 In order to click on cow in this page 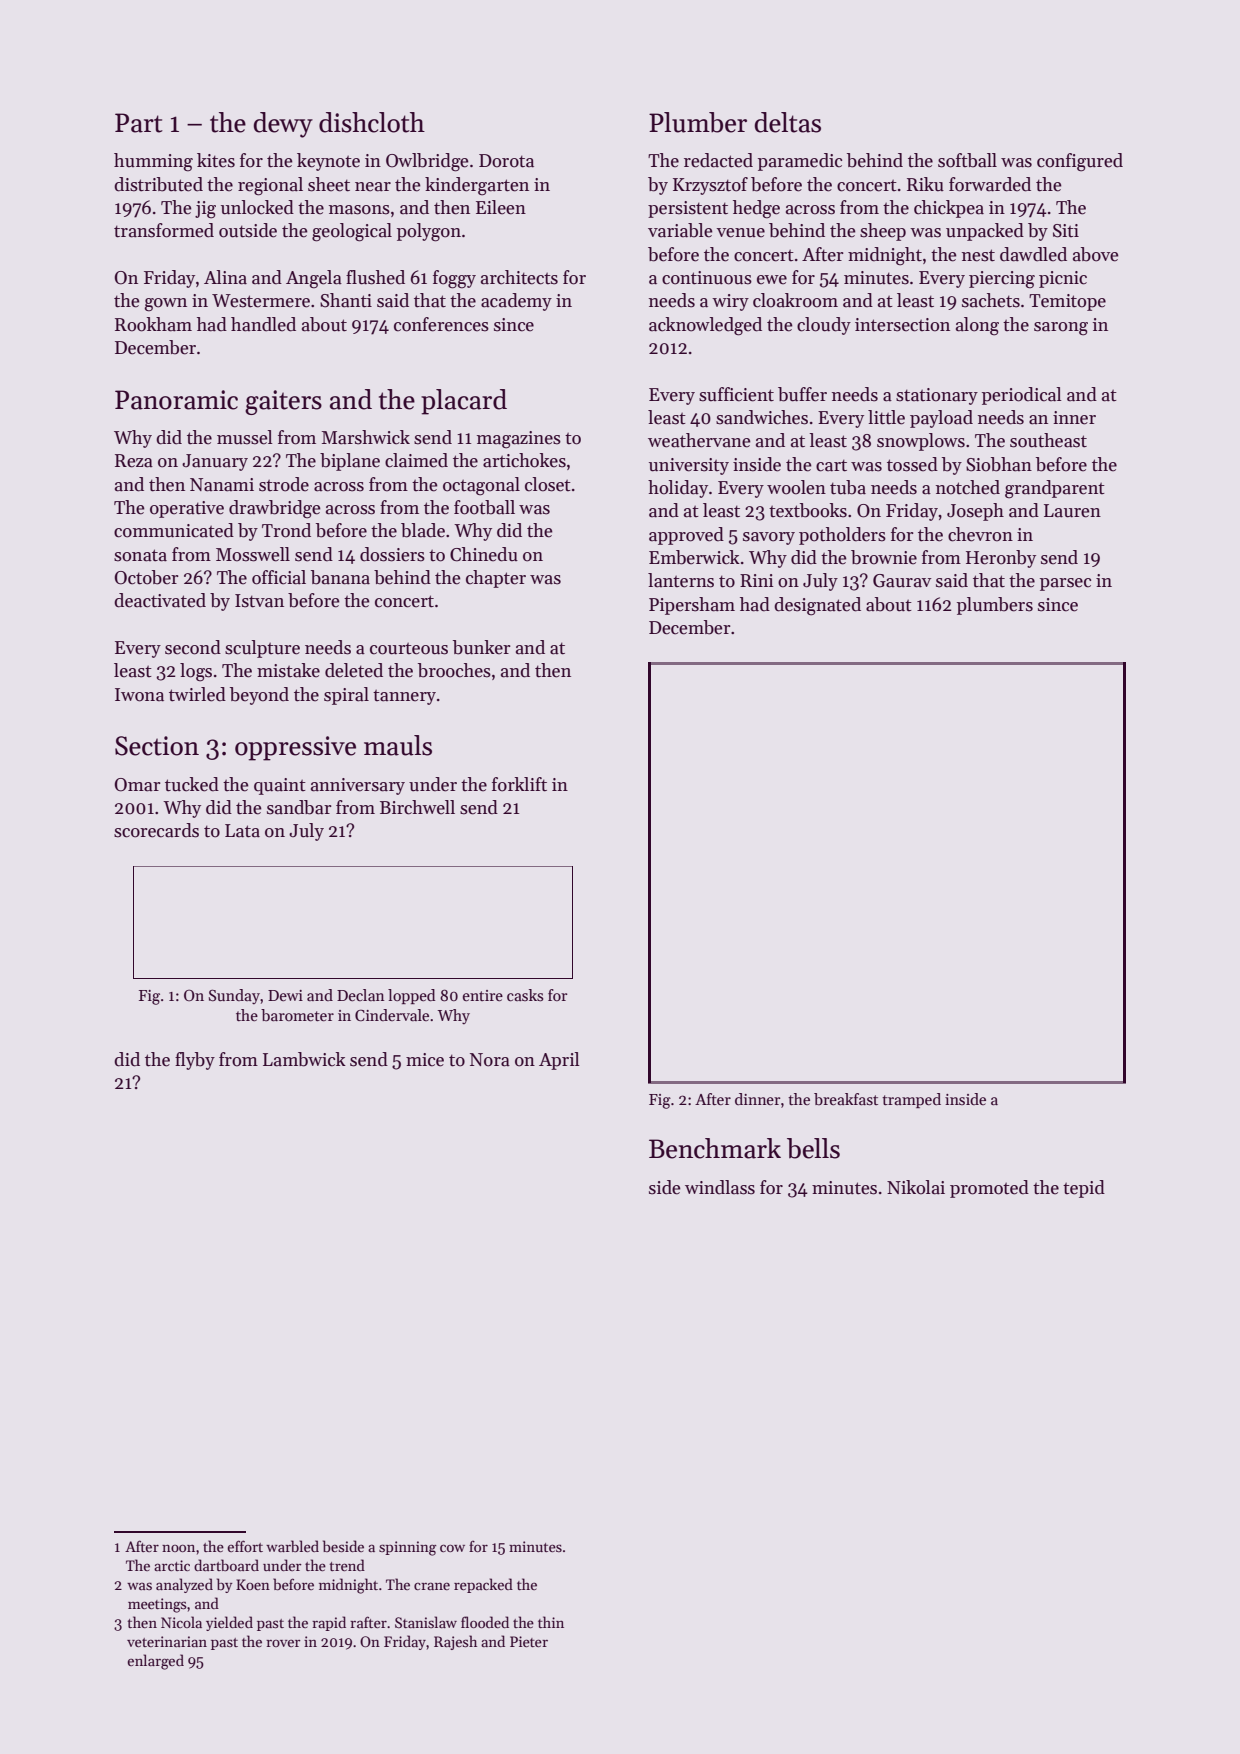, I will do `click(452, 1548)`.
